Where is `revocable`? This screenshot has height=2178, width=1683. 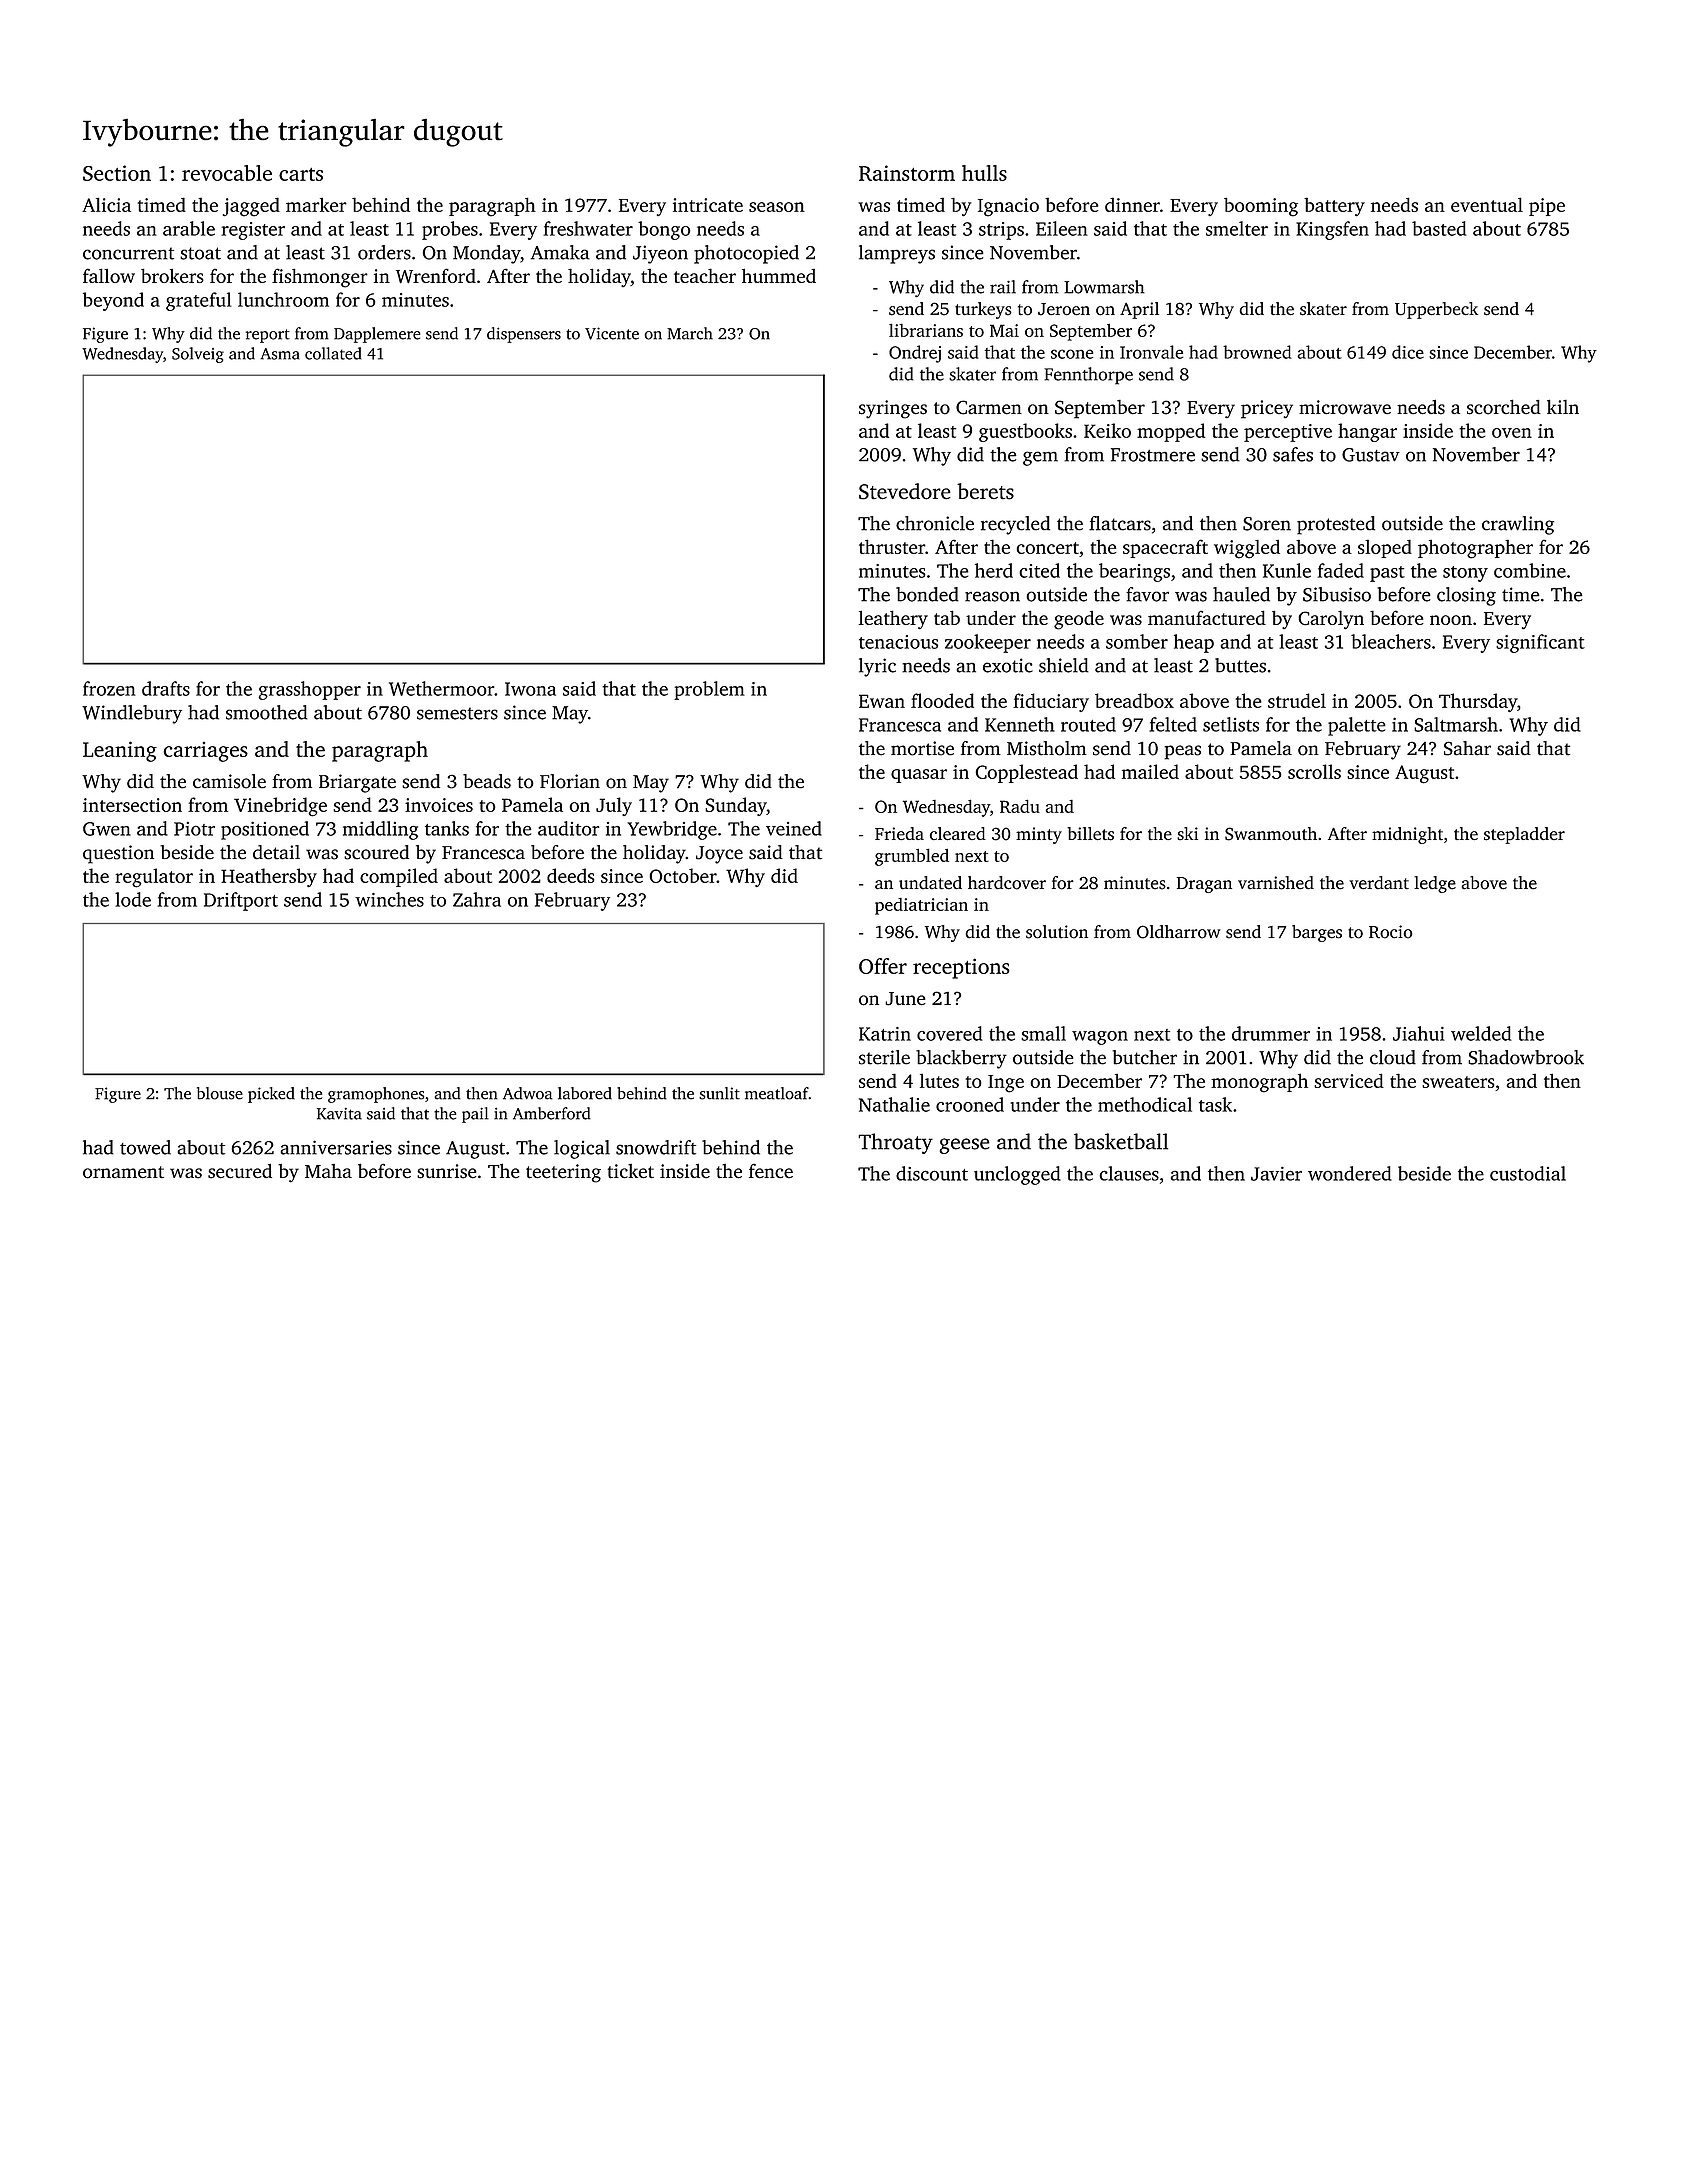
revocable is located at coordinates (227, 173).
